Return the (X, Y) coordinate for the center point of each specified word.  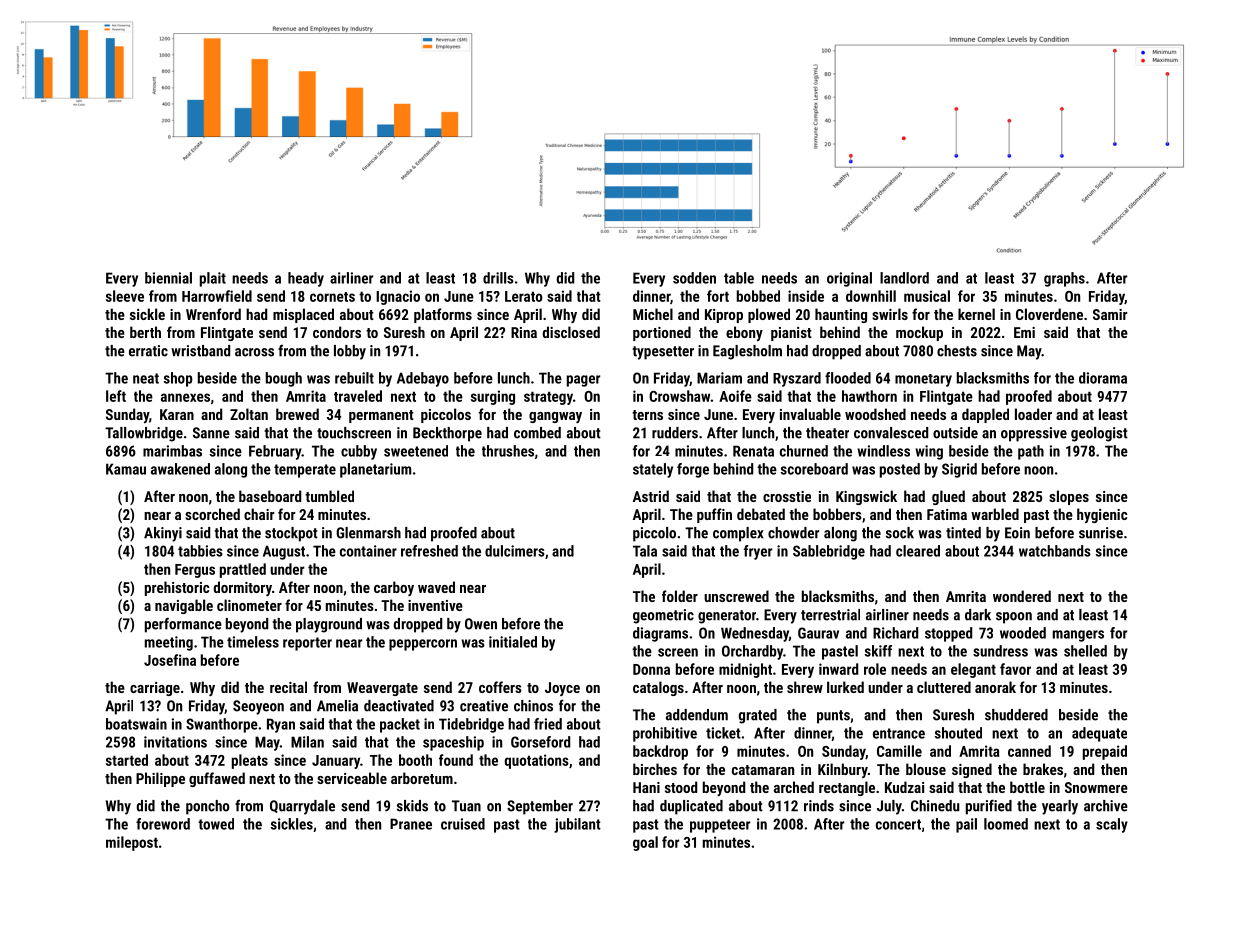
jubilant (577, 825)
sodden (694, 278)
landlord (904, 278)
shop (178, 379)
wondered (1022, 596)
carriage (155, 689)
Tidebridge (471, 725)
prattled (243, 570)
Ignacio (398, 297)
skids (412, 806)
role (875, 669)
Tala (645, 551)
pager (583, 381)
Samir (1110, 314)
